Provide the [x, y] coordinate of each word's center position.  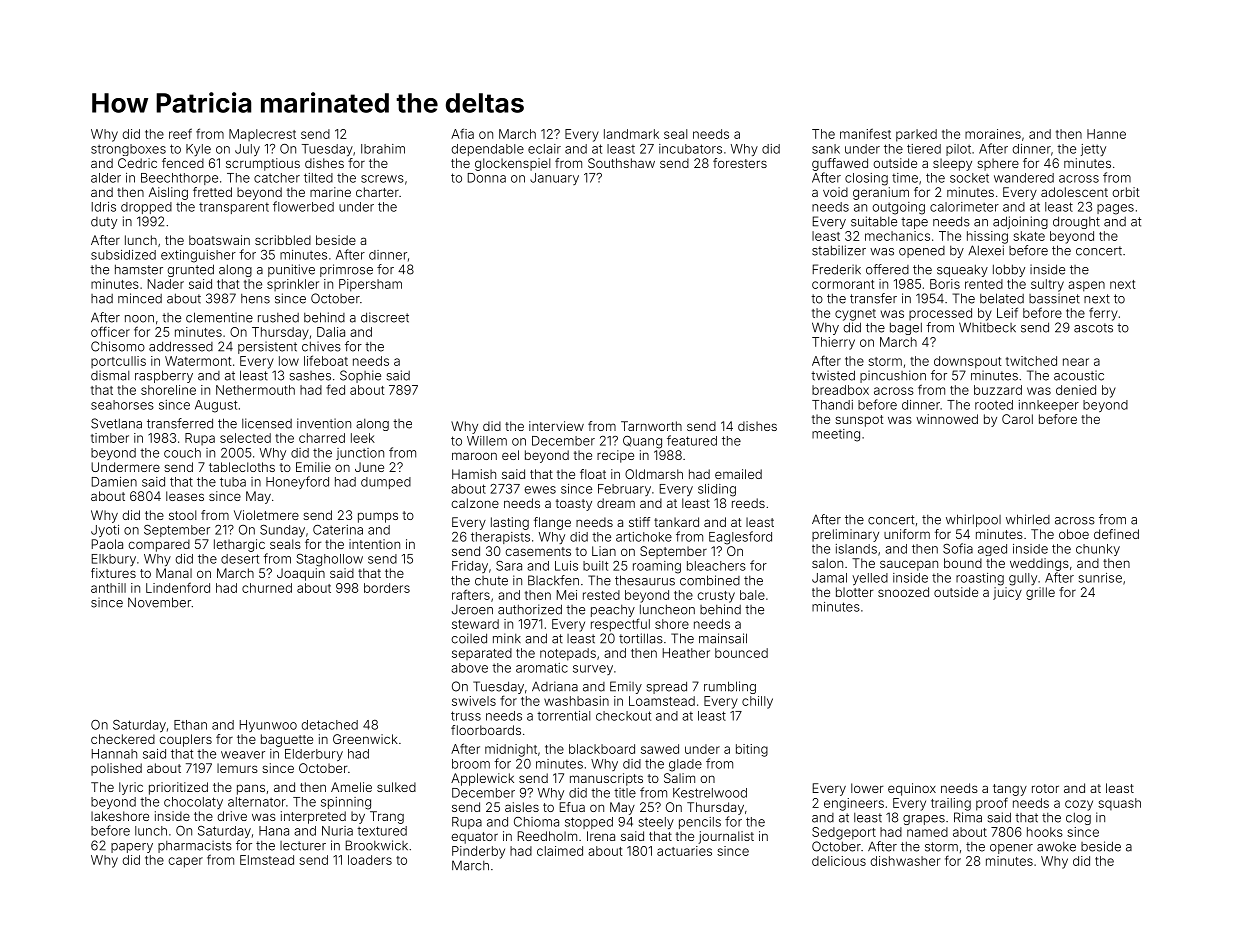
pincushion [893, 376]
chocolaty [193, 803]
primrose [346, 270]
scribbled [283, 240]
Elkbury [114, 560]
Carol [1017, 419]
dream [616, 503]
